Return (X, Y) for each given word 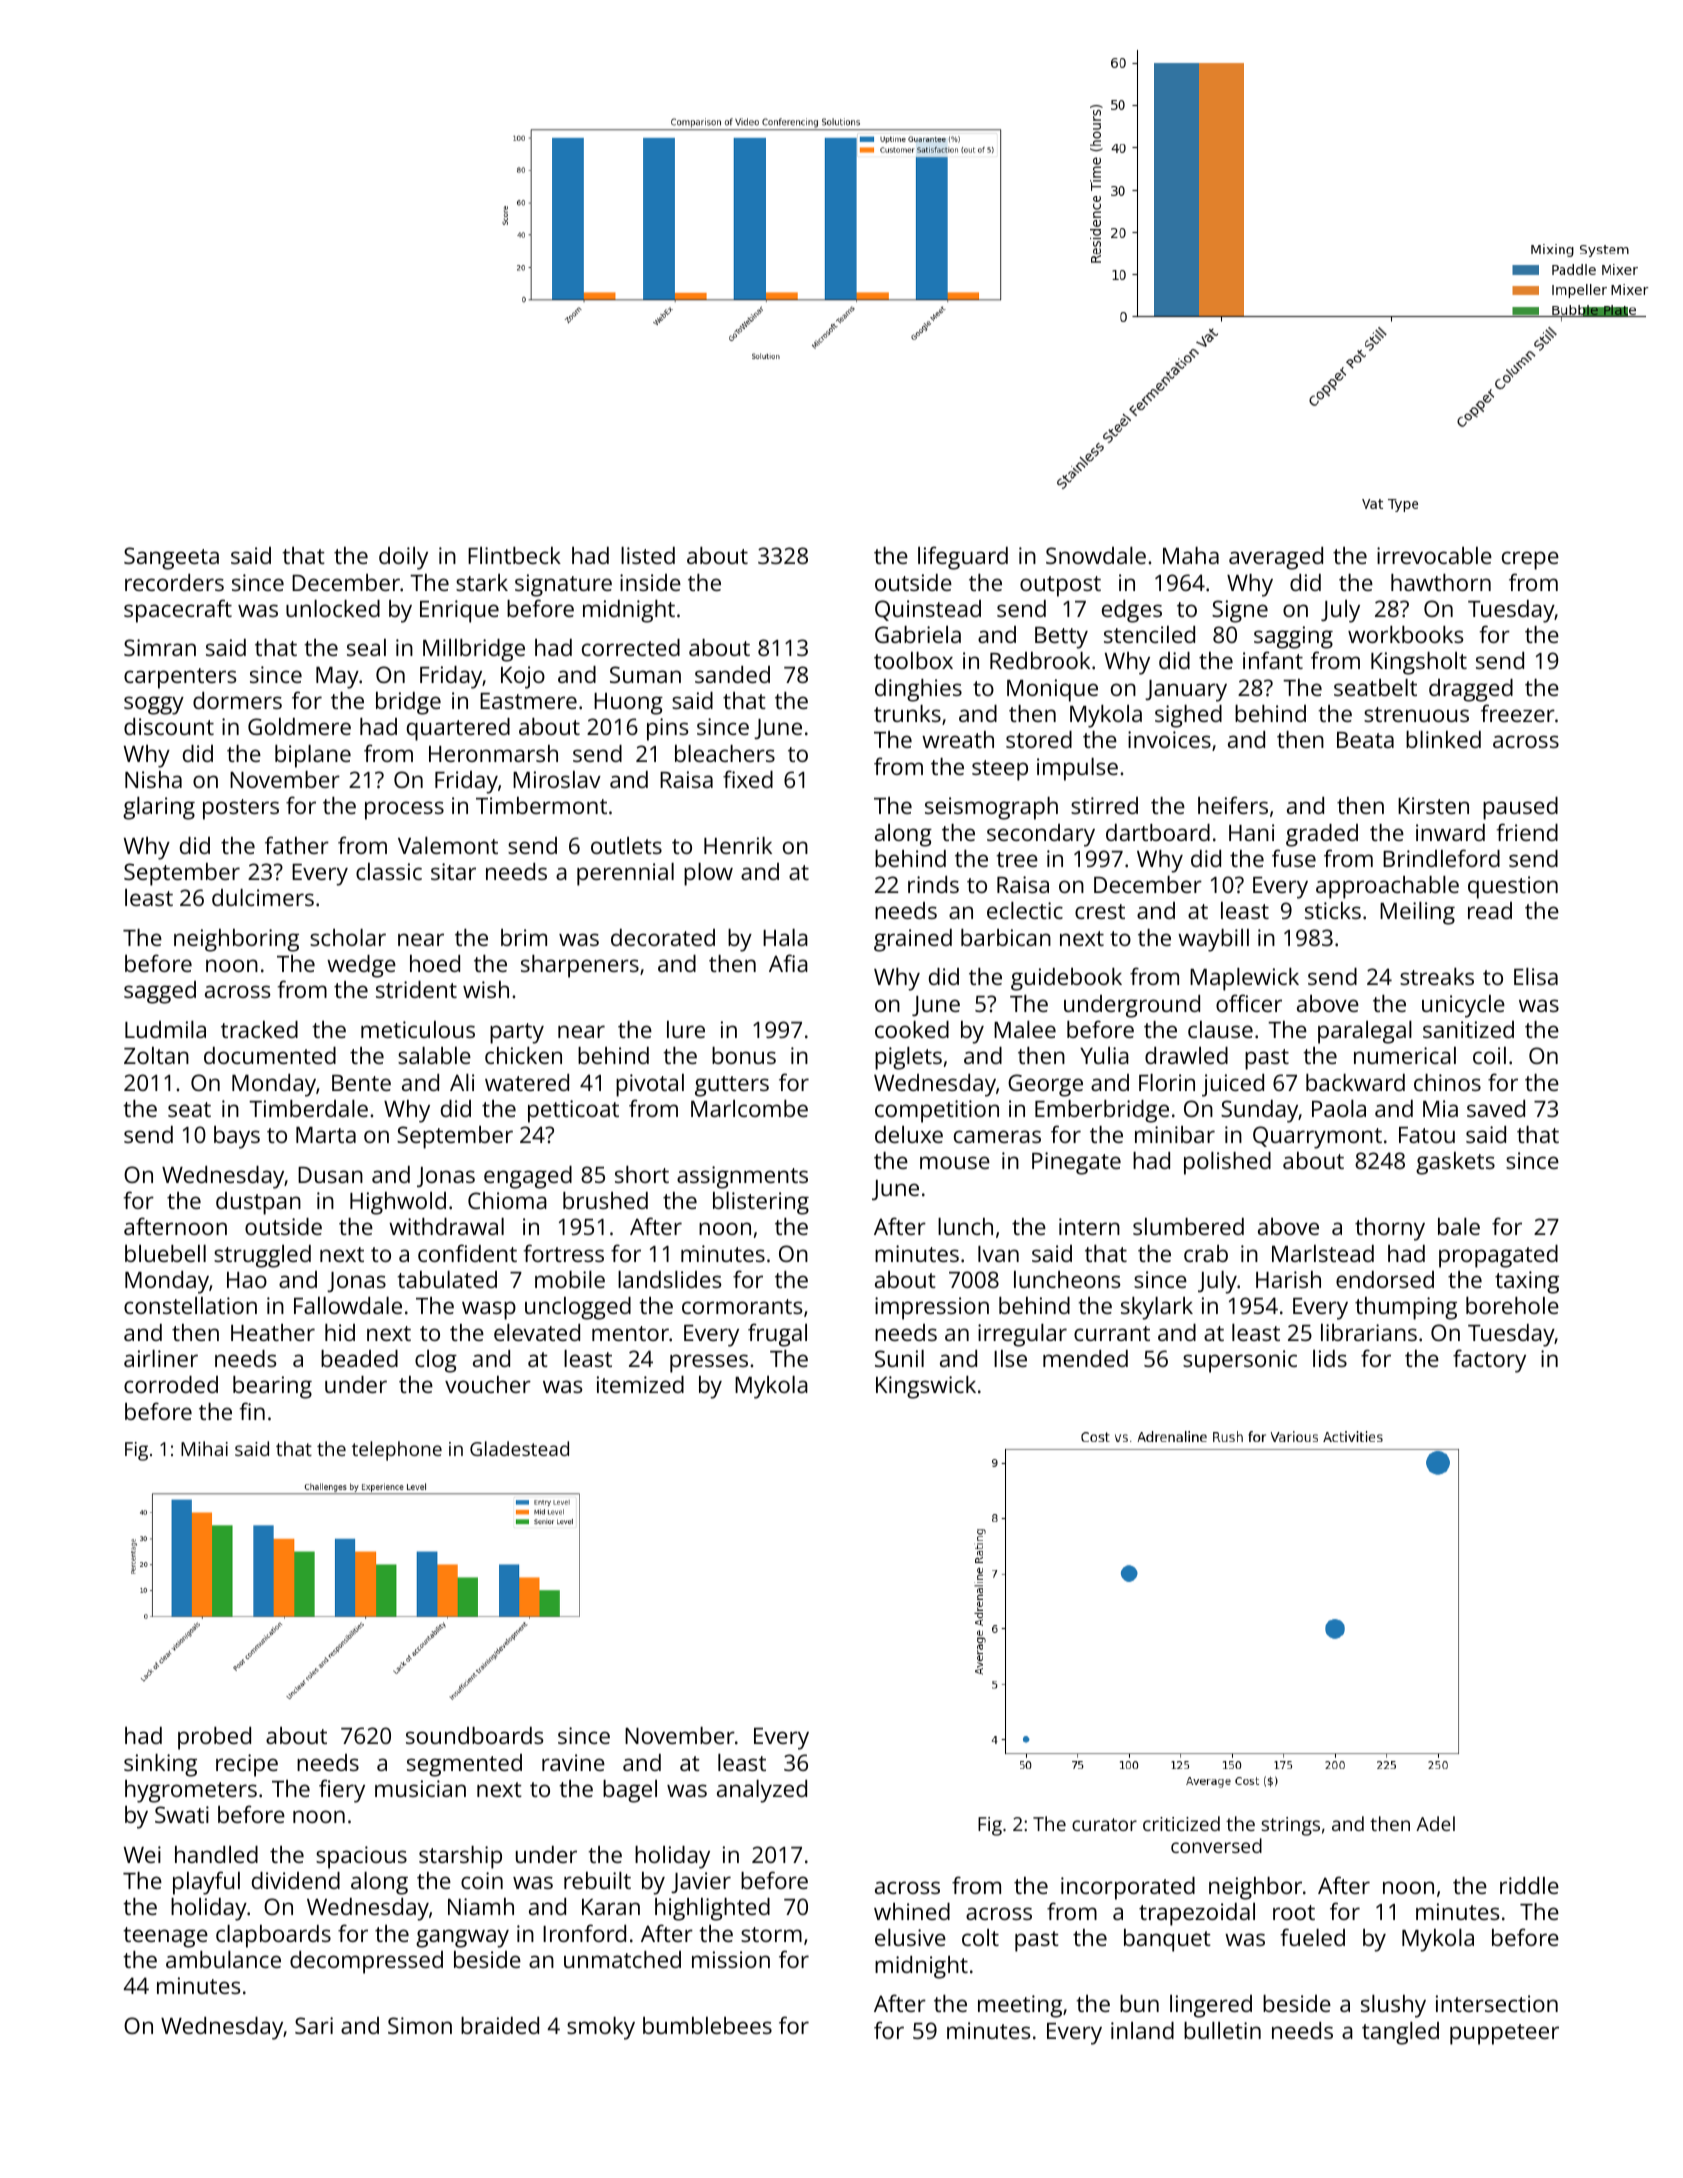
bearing (272, 1387)
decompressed (366, 1962)
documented (270, 1055)
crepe (1530, 560)
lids (1330, 1358)
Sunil (899, 1358)
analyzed (762, 1791)
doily (403, 558)
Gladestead (519, 1448)
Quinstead (928, 610)
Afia (788, 963)
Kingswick (926, 1387)
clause (1220, 1029)
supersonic (1240, 1361)
